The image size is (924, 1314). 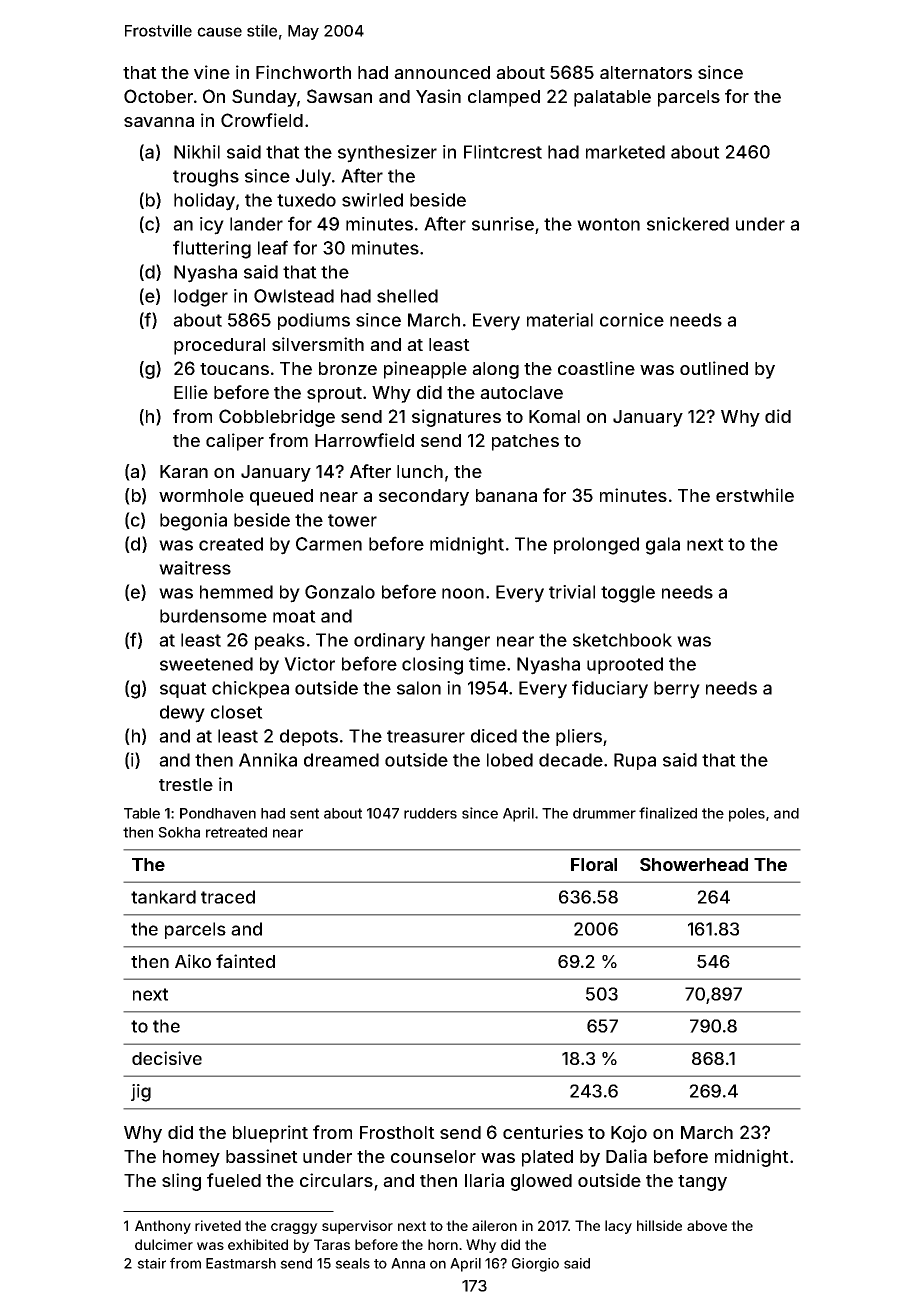 What do you see at coordinates (702, 1183) in the page?
I see `tangy` at bounding box center [702, 1183].
